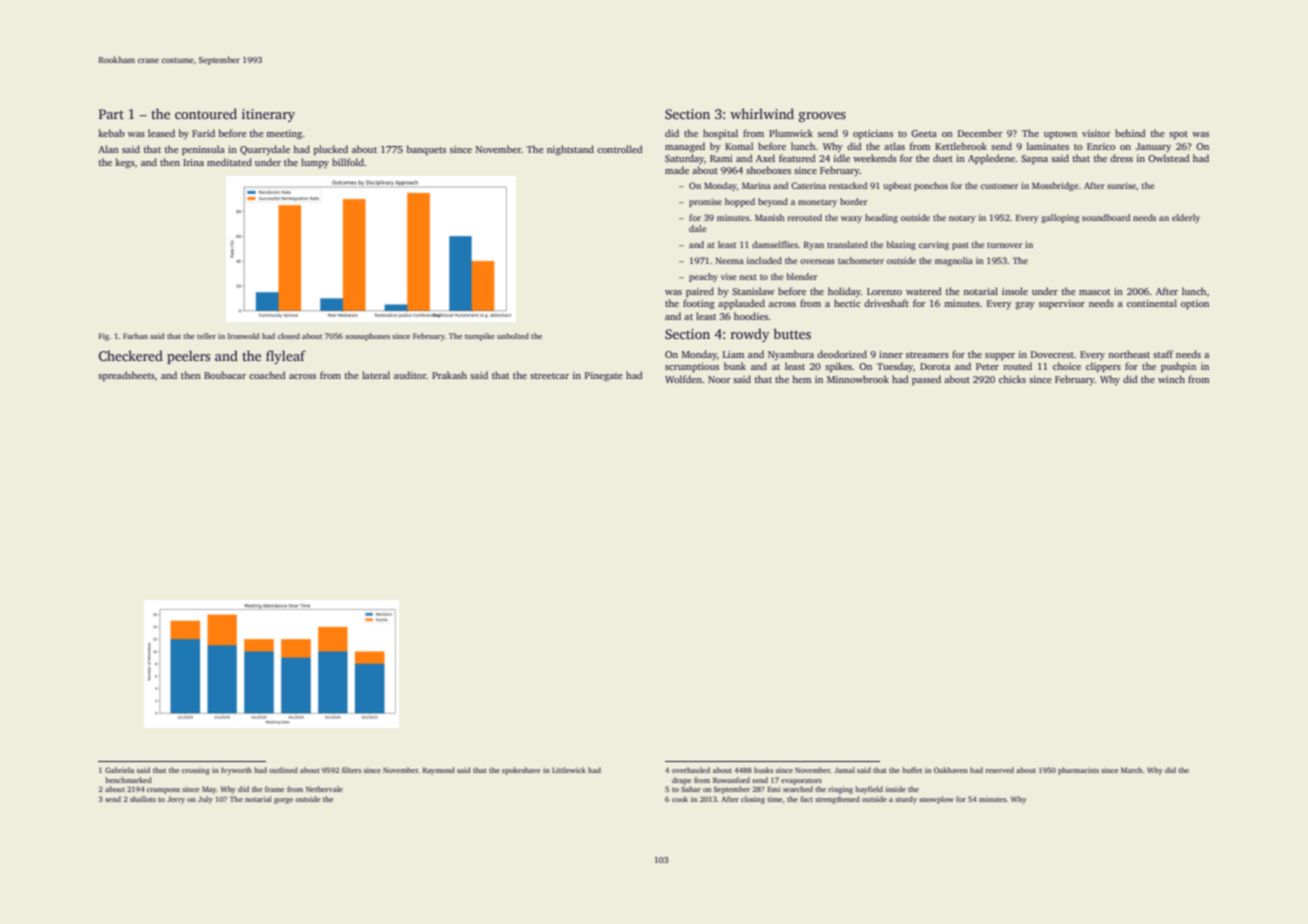 This page has height=924, width=1308. I want to click on uptown, so click(1060, 135).
